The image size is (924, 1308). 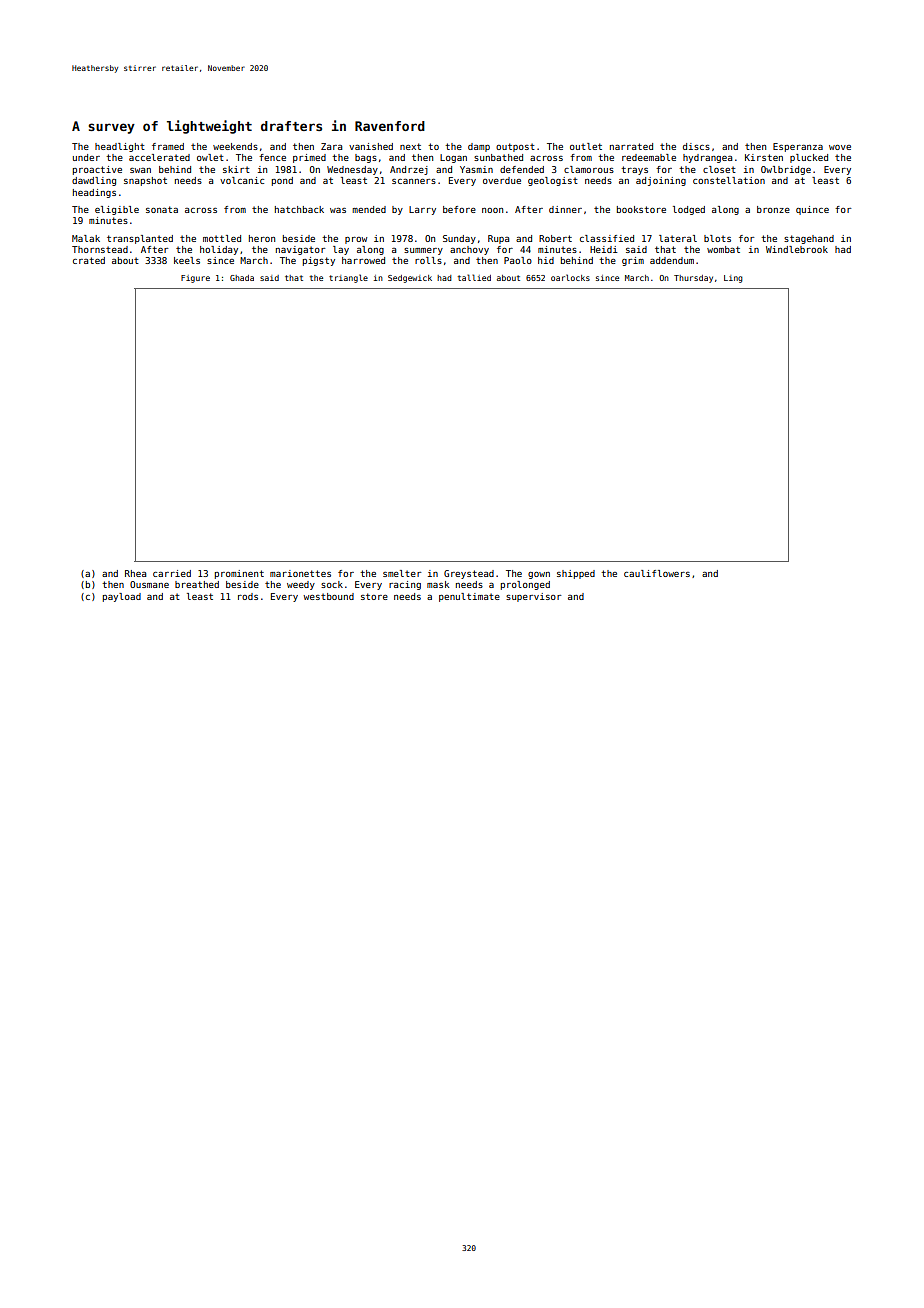 I want to click on adjoining, so click(x=661, y=181).
